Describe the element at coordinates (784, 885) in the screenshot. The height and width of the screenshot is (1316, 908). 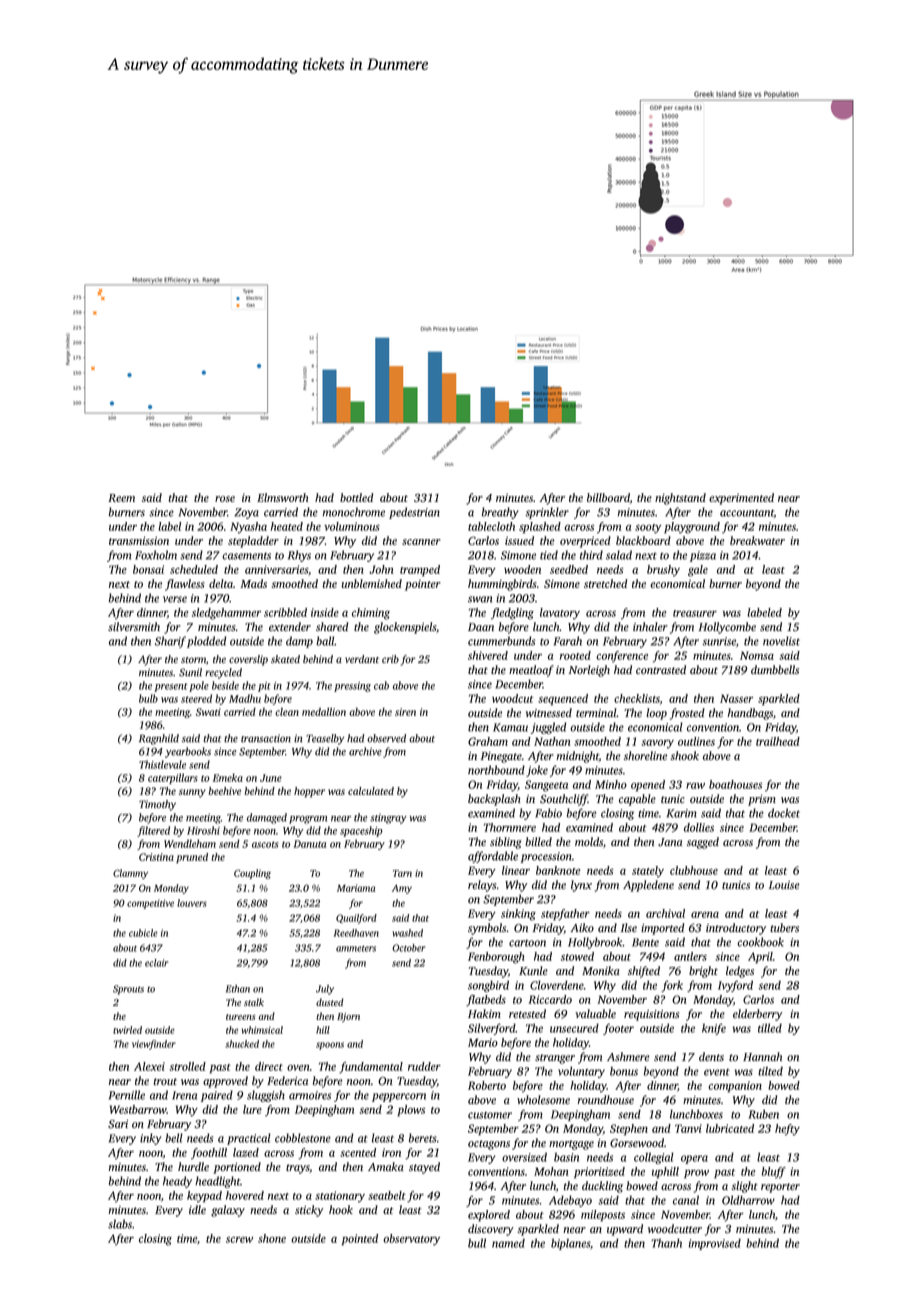
I see `Louise` at that location.
